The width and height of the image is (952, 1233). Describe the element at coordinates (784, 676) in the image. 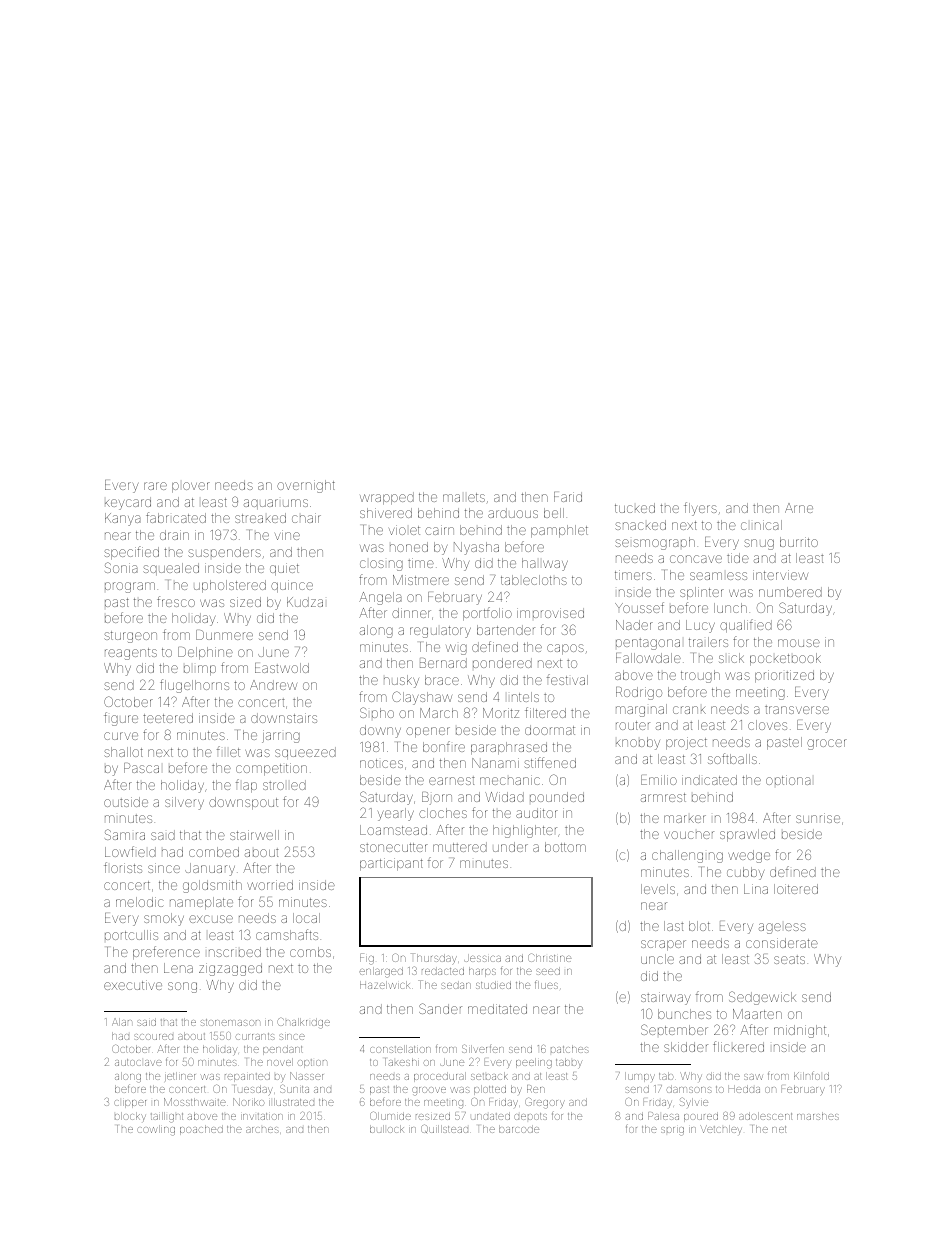

I see `prioritized` at that location.
